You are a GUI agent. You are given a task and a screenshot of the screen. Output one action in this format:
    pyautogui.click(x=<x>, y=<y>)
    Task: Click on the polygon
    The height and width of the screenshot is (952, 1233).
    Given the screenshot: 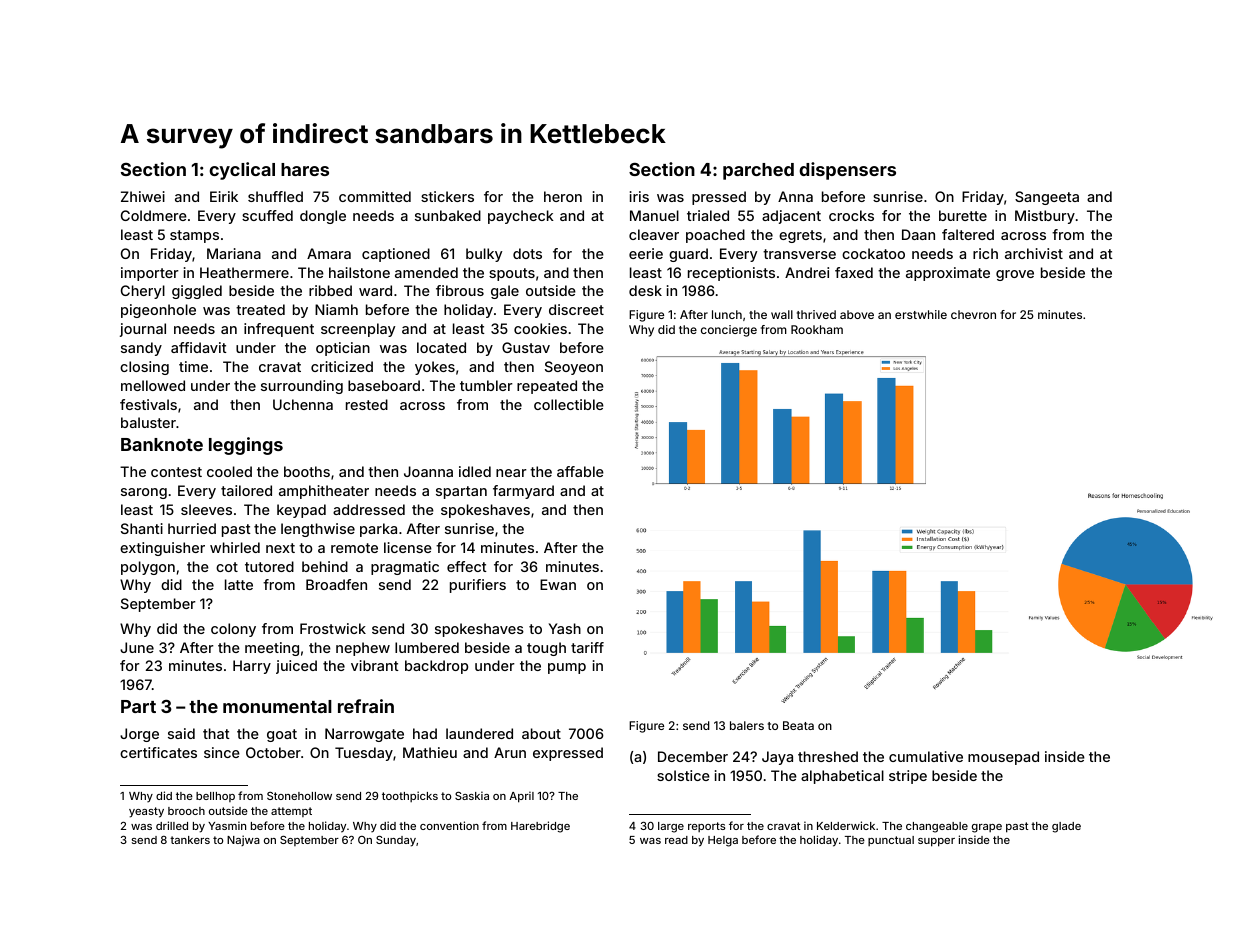 What is the action you would take?
    pyautogui.click(x=148, y=568)
